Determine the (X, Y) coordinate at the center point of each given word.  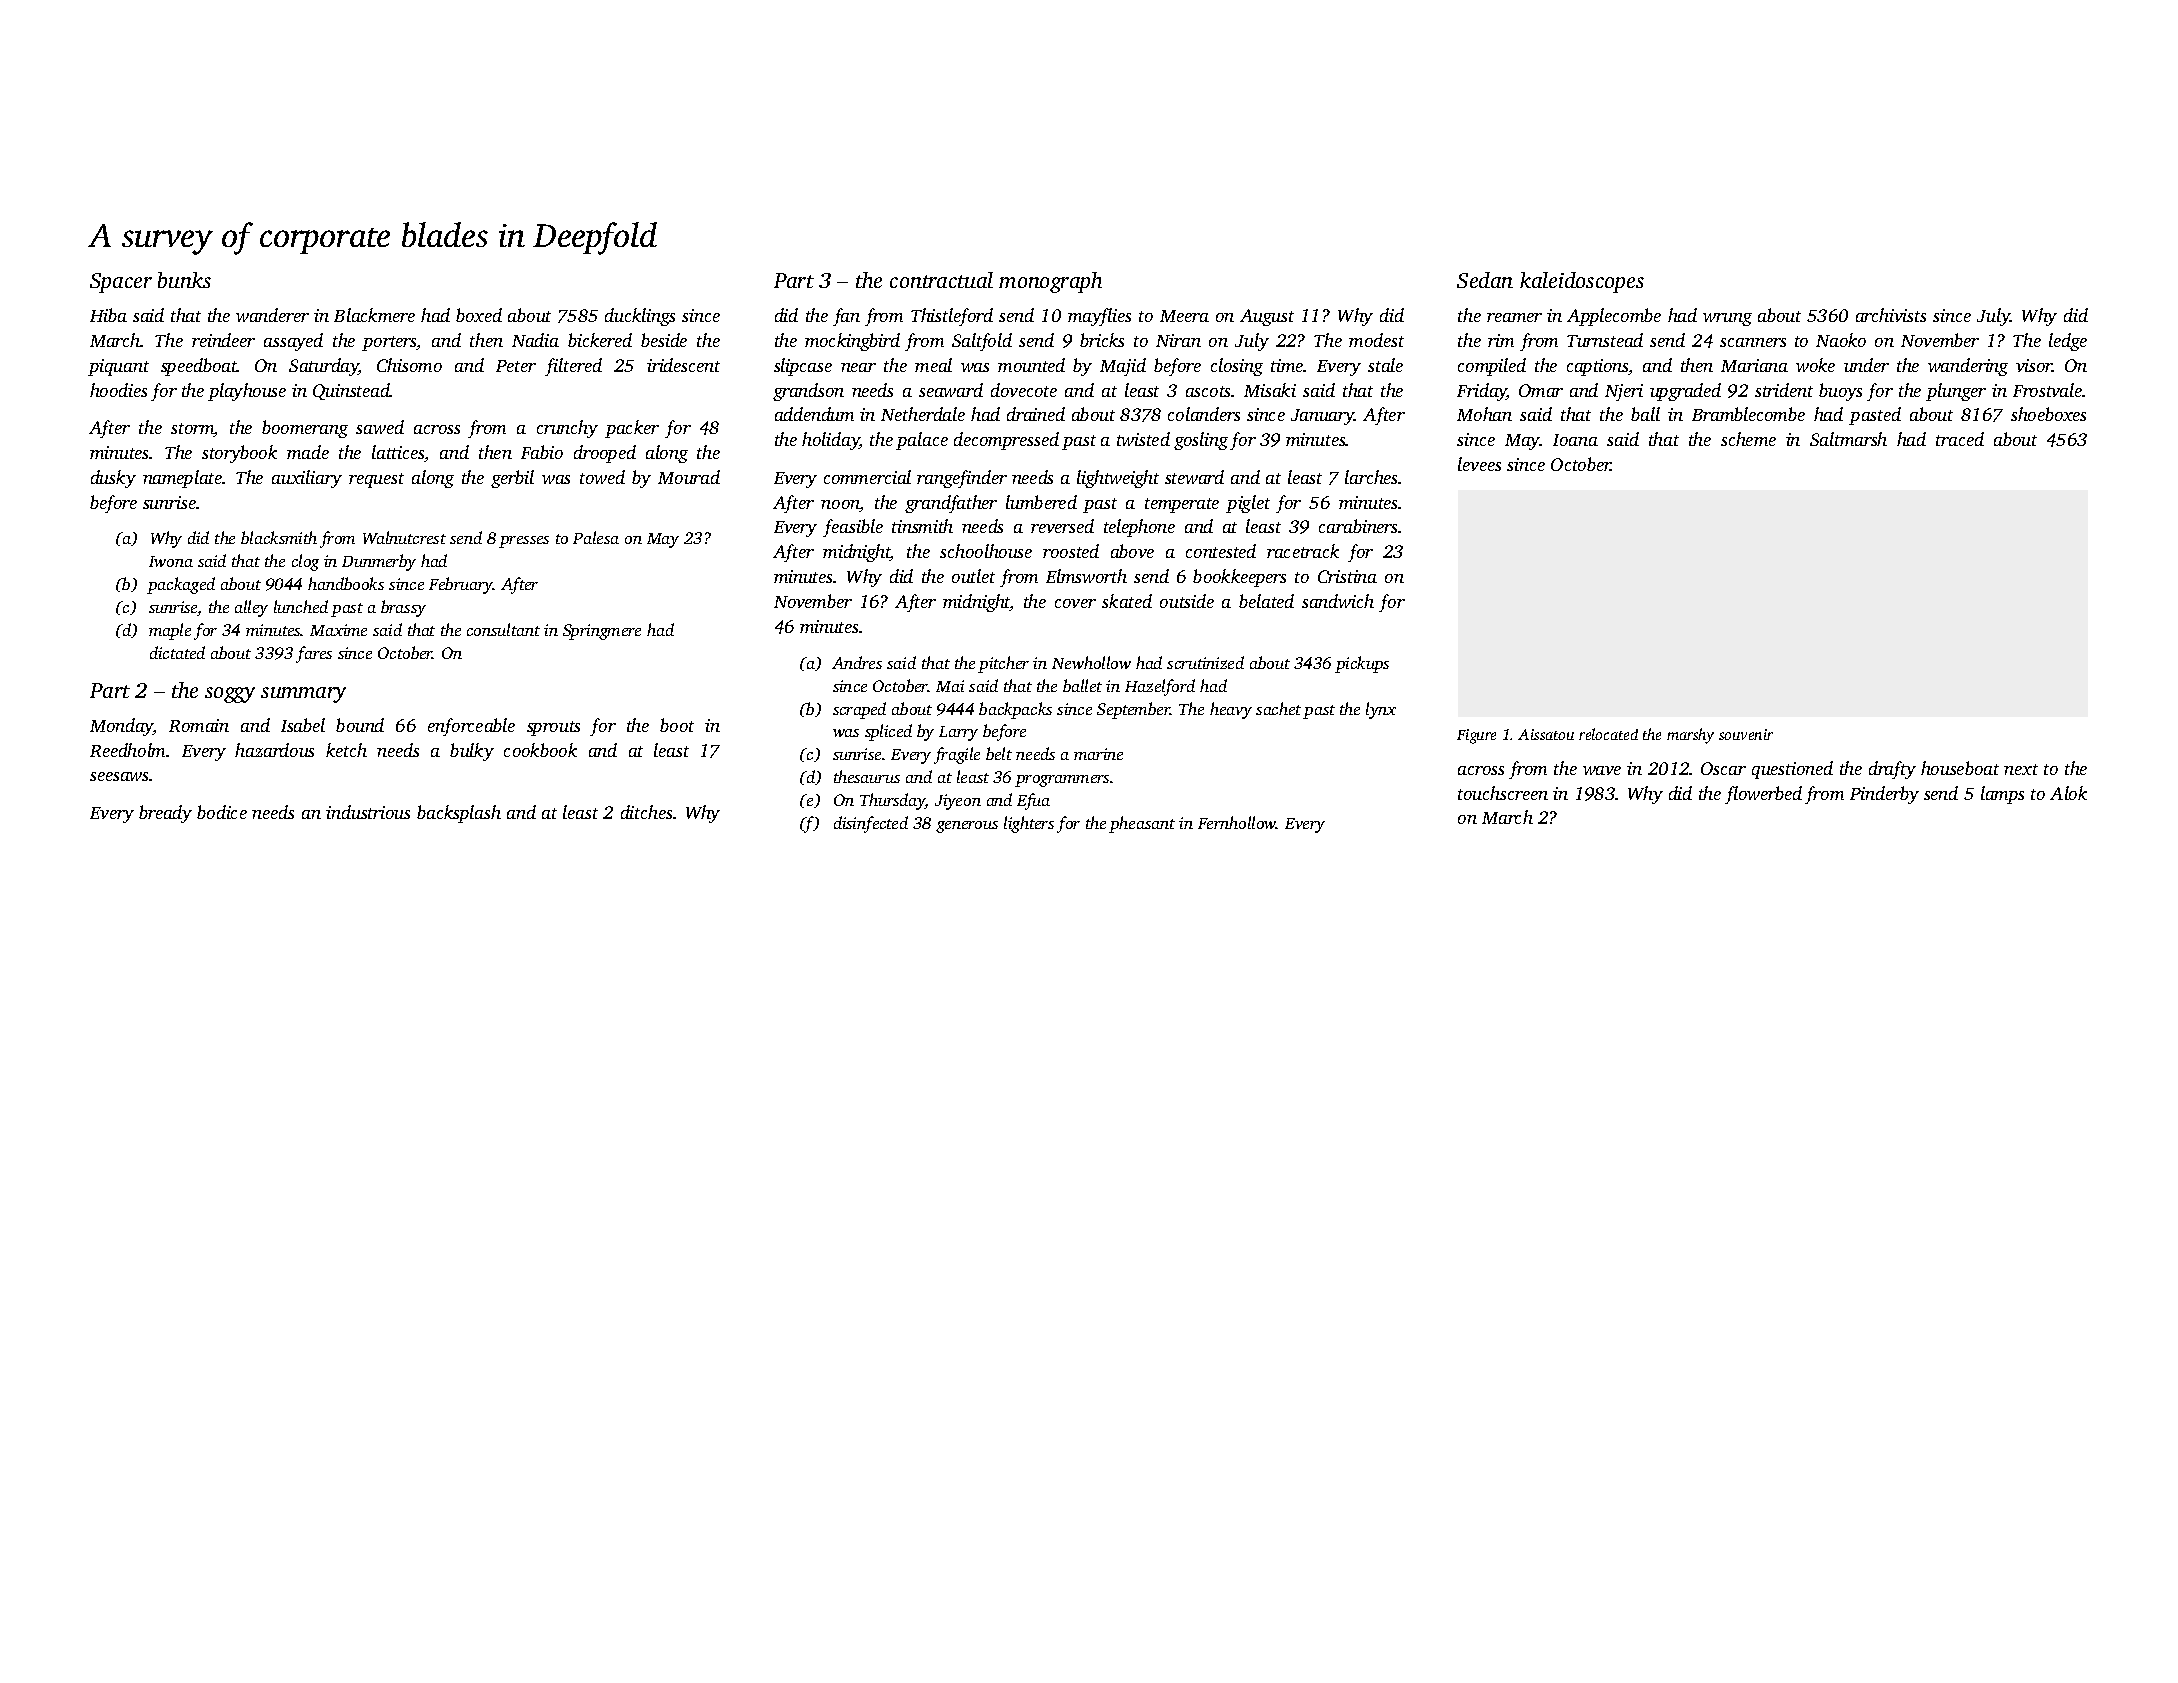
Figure (1476, 736)
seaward (951, 390)
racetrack (1303, 551)
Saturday (324, 367)
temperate (1182, 505)
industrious (368, 812)
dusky (113, 479)
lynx (1381, 710)
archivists (1891, 315)
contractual (941, 280)
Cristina (1347, 576)
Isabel (303, 725)
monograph (1050, 282)
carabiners (1359, 526)
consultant (503, 629)
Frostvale (2048, 390)
